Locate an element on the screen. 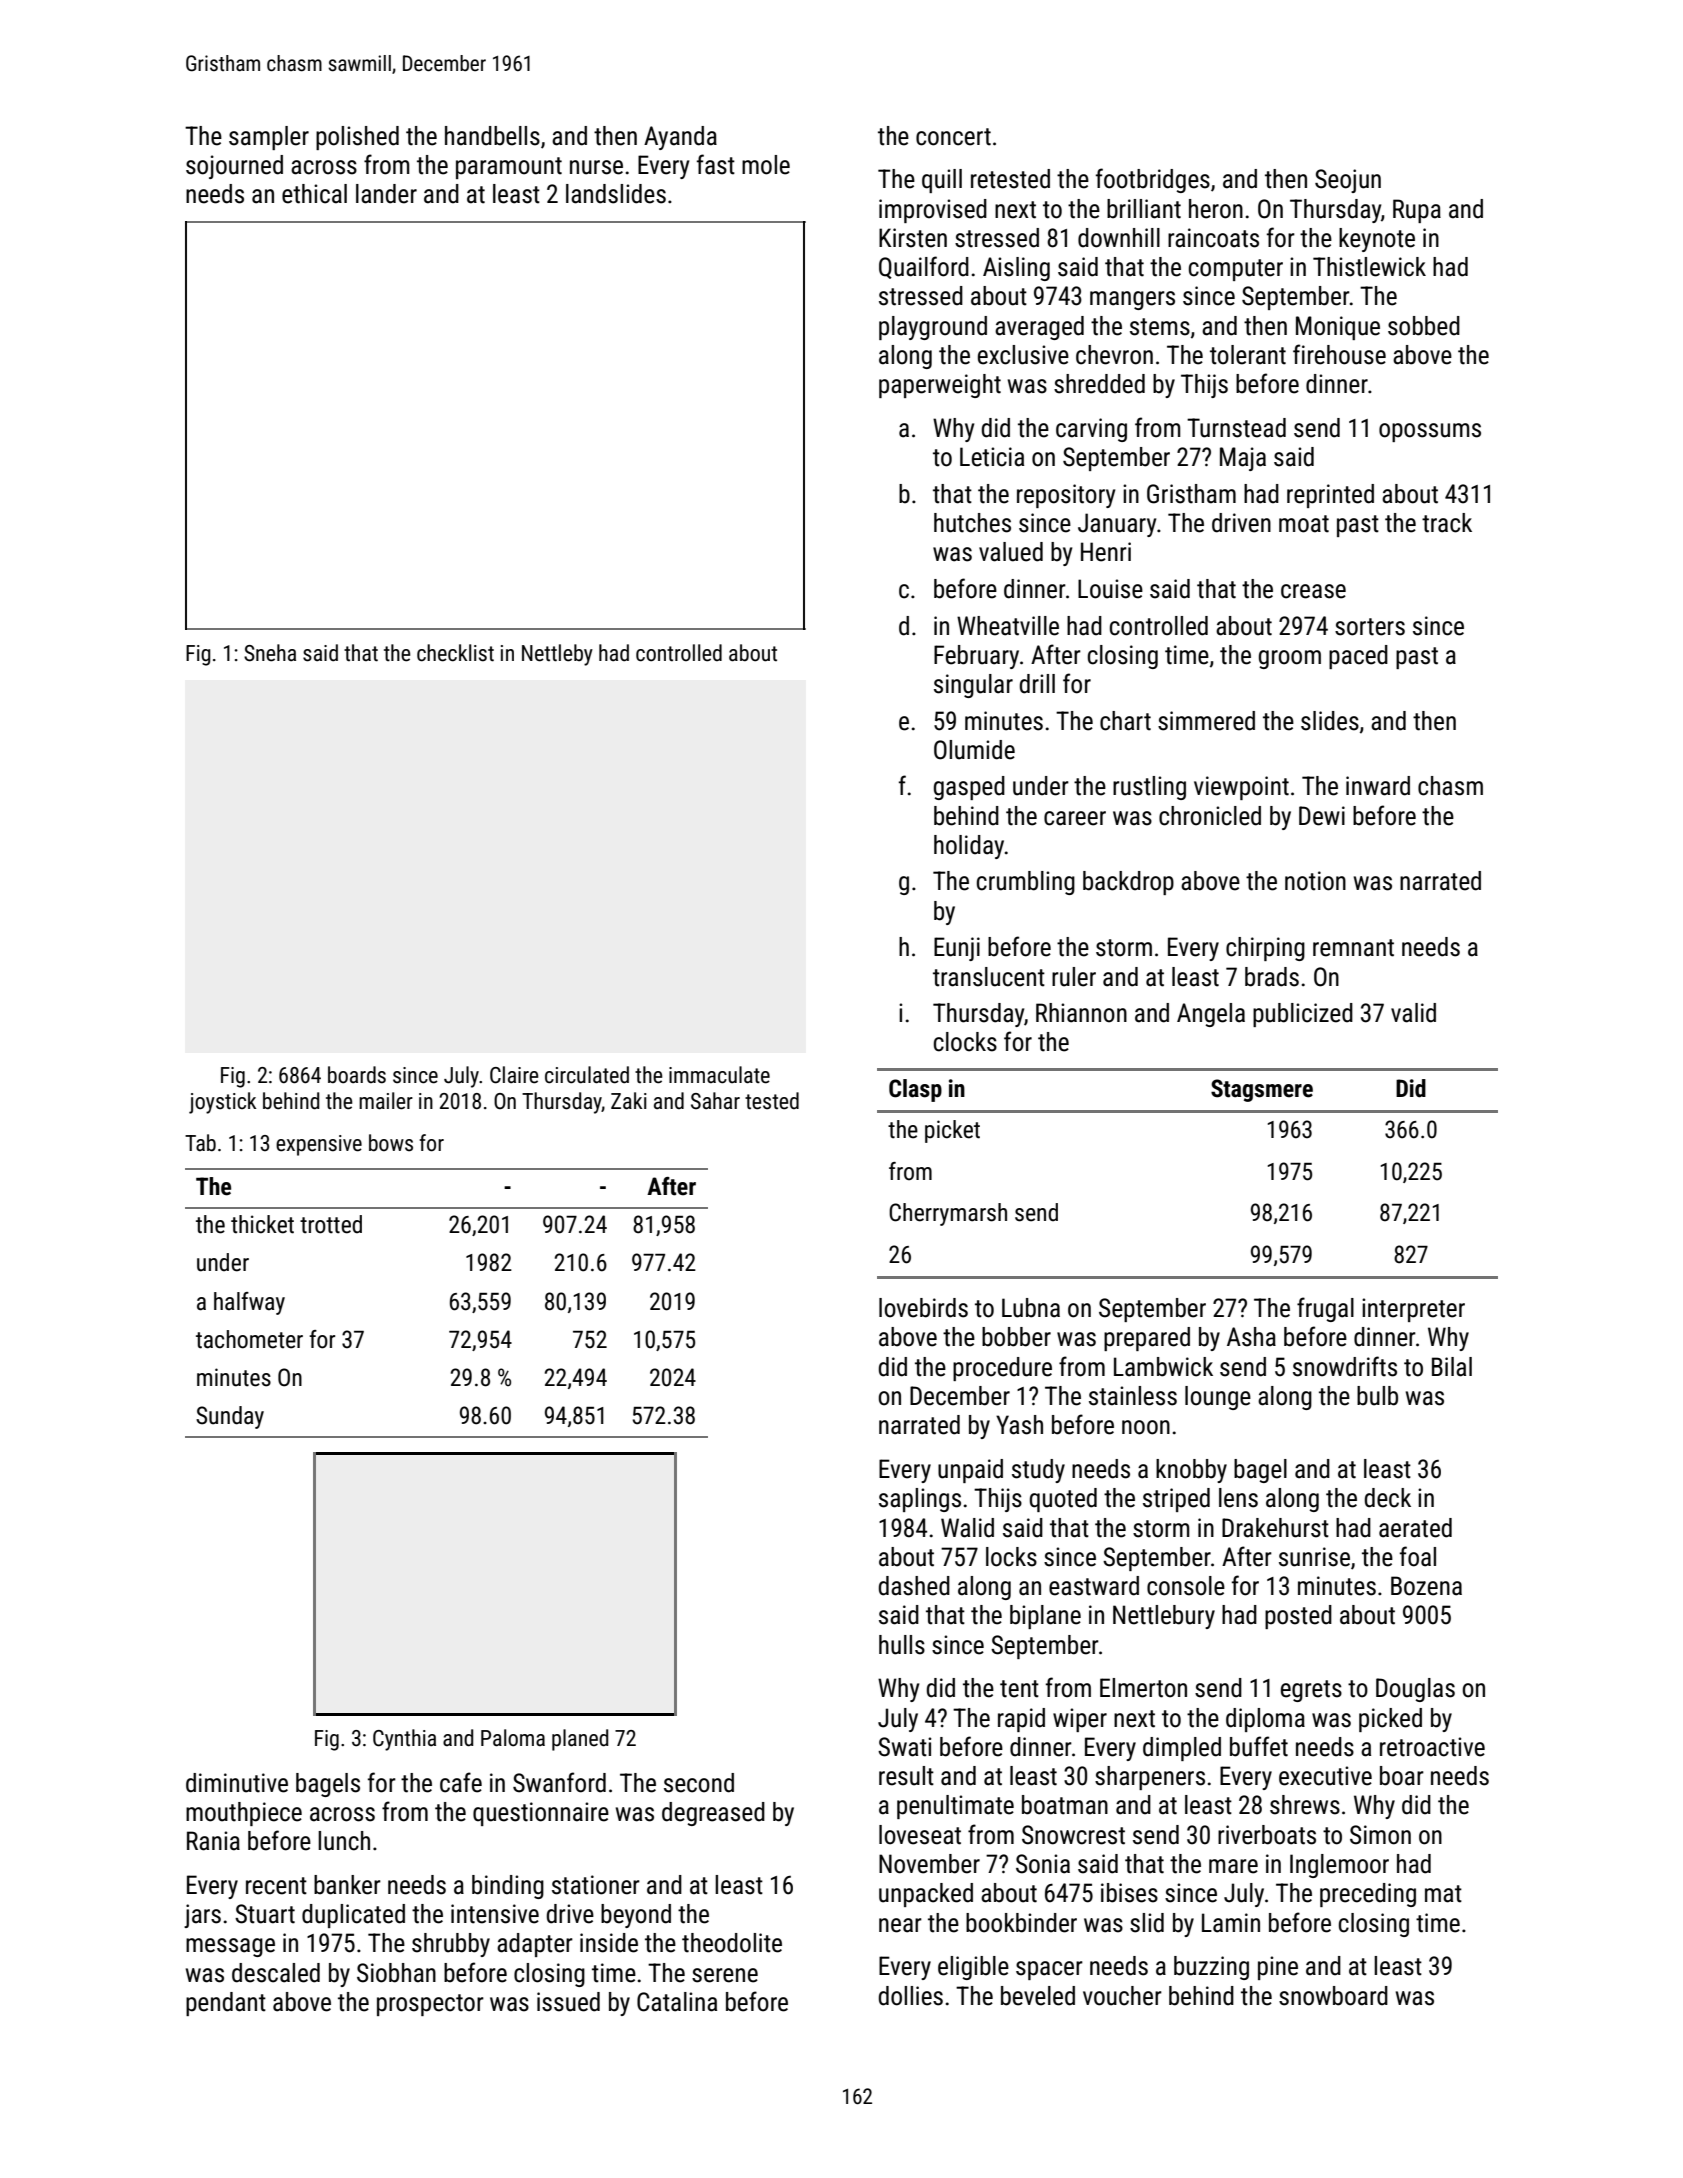  Sunday is located at coordinates (230, 1417).
